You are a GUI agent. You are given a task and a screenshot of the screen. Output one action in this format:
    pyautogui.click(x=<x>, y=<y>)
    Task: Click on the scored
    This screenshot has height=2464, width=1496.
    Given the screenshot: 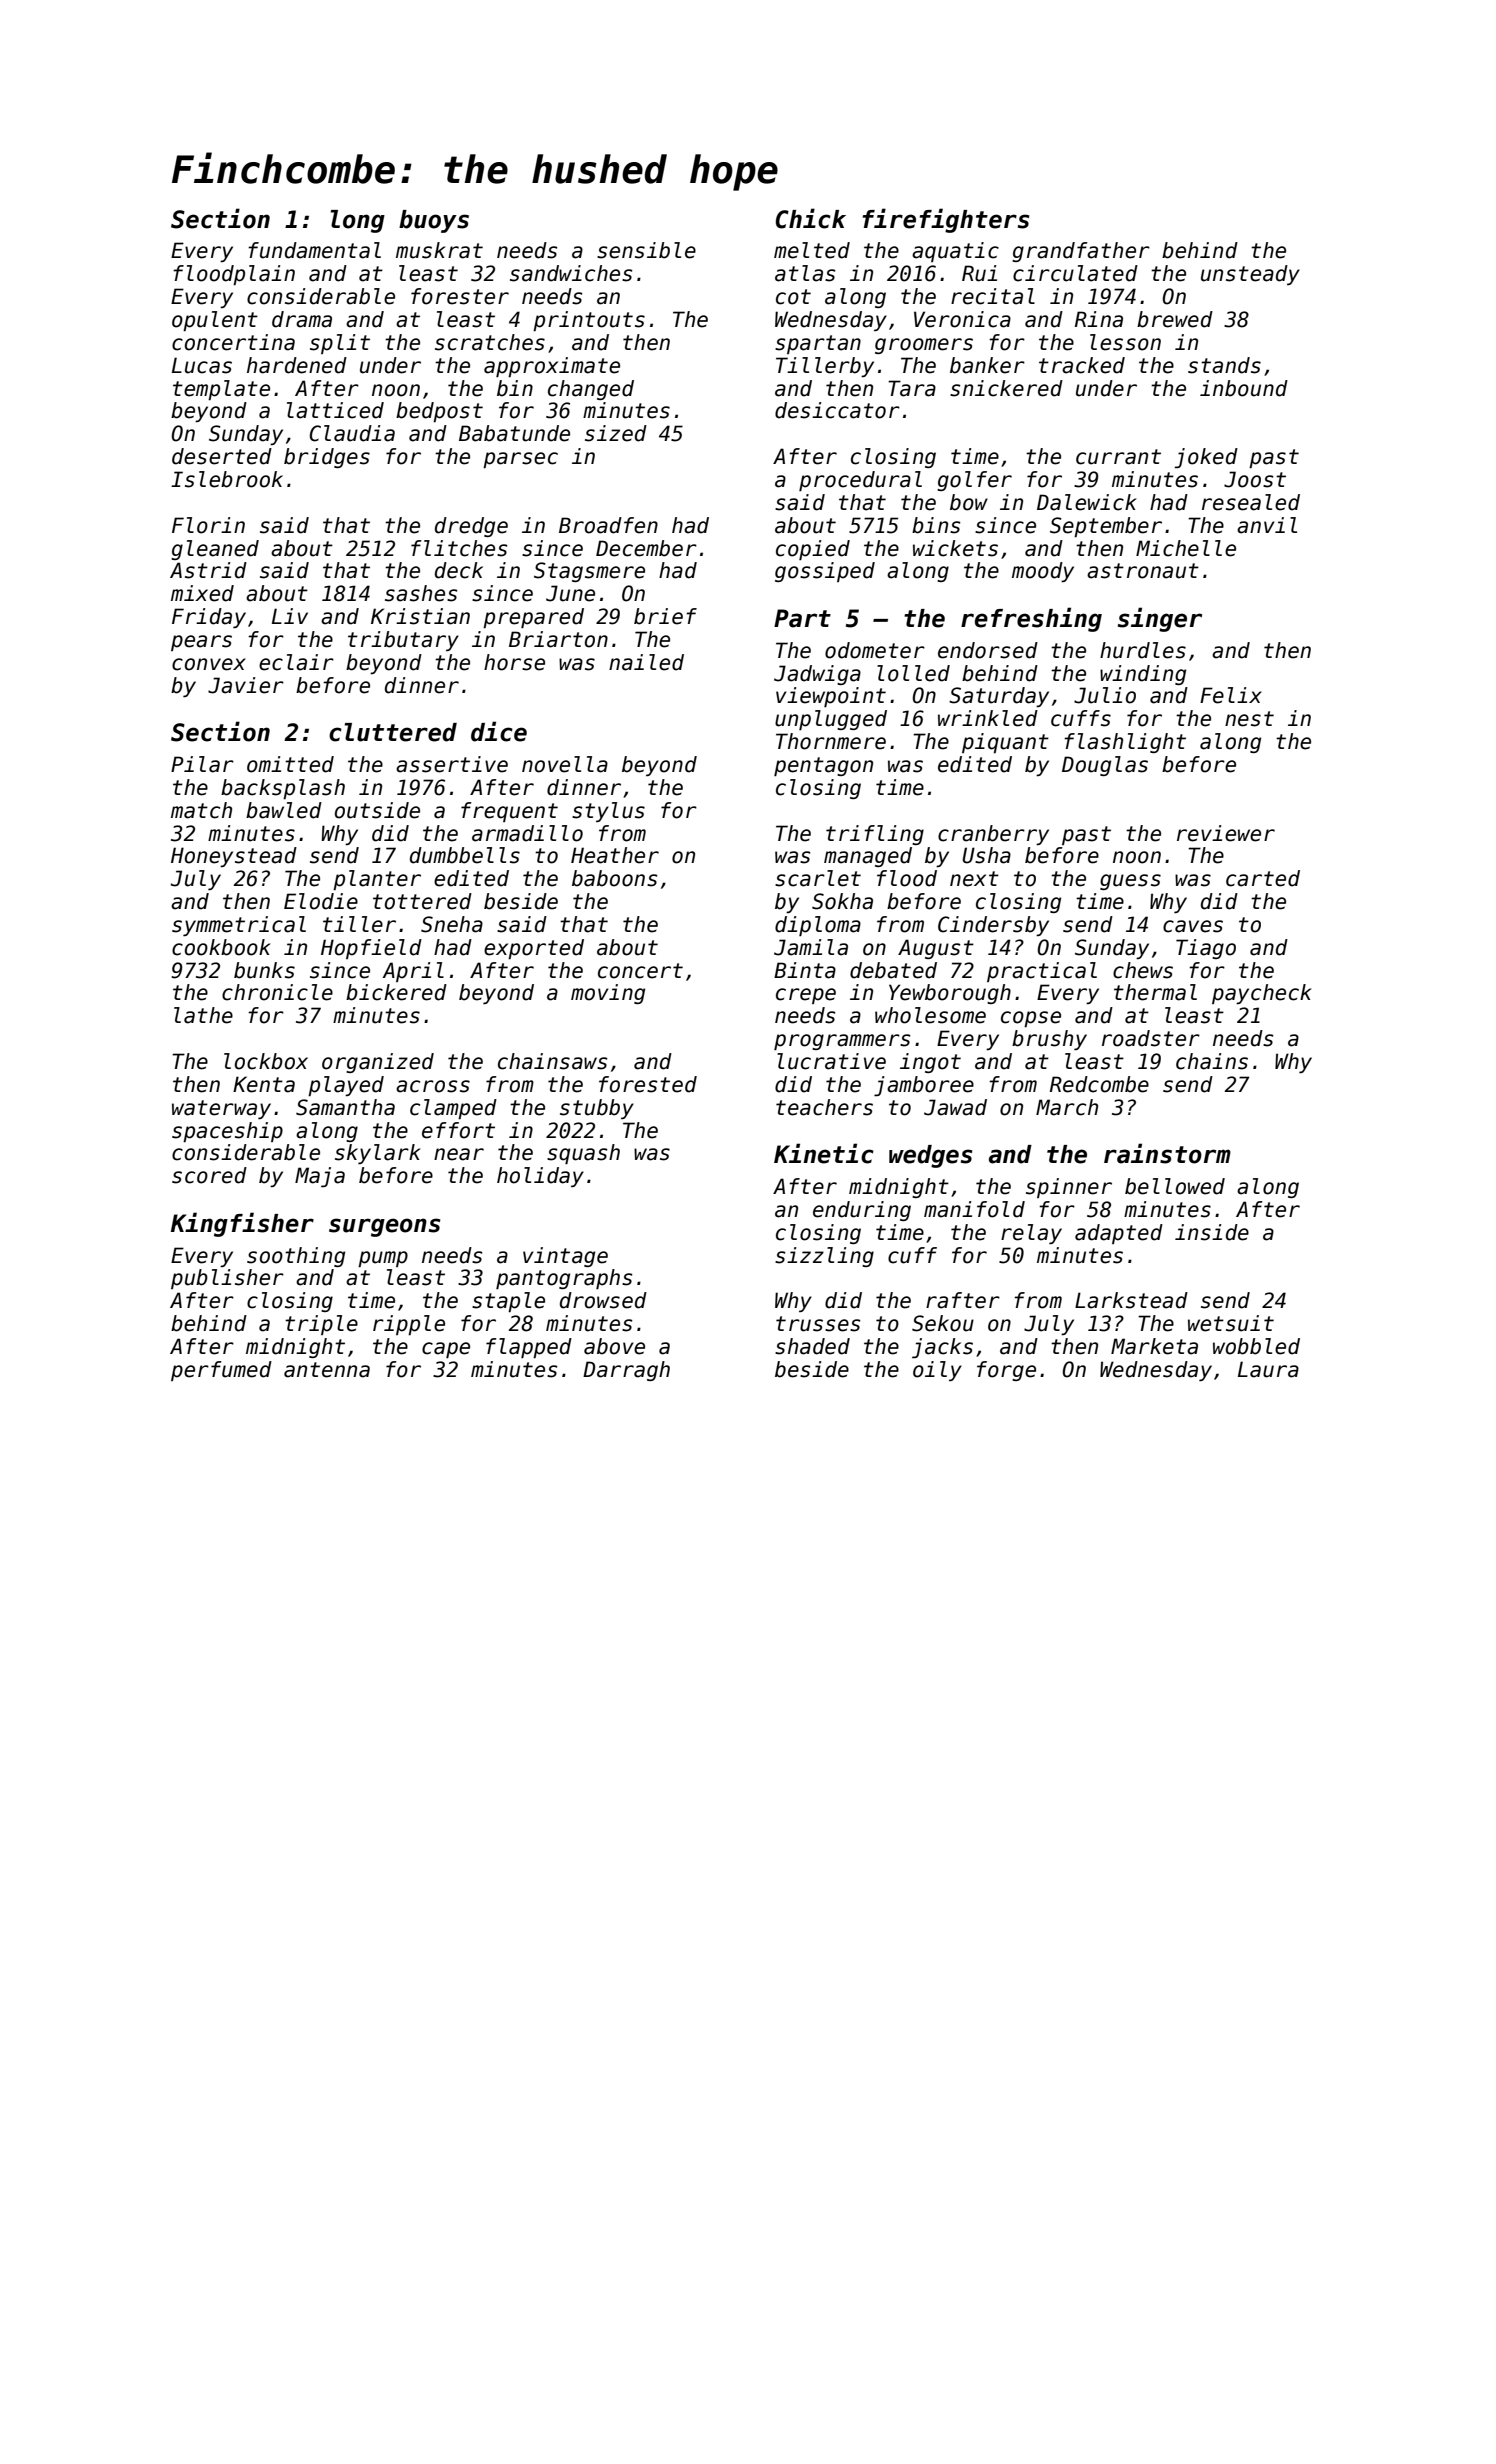 What is the action you would take?
    pyautogui.click(x=209, y=1175)
